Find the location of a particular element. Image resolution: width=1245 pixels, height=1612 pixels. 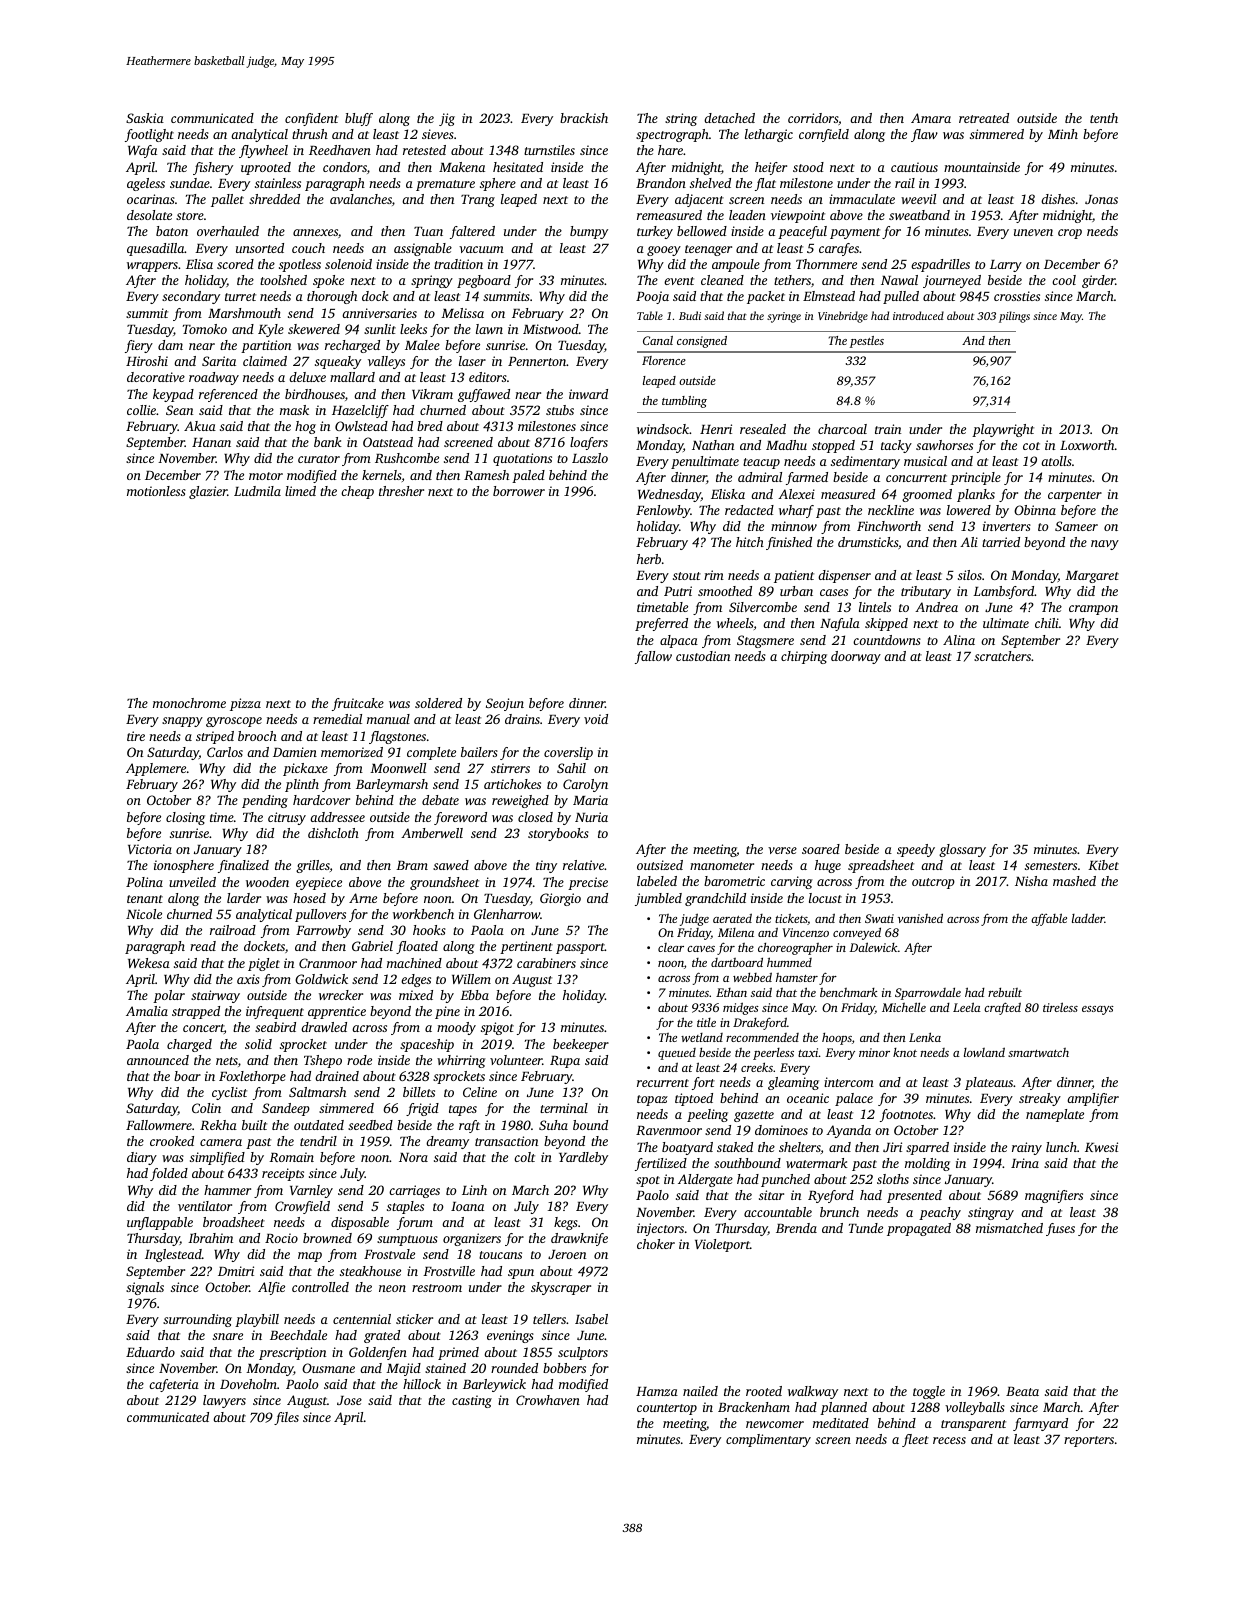

speedy is located at coordinates (916, 850).
